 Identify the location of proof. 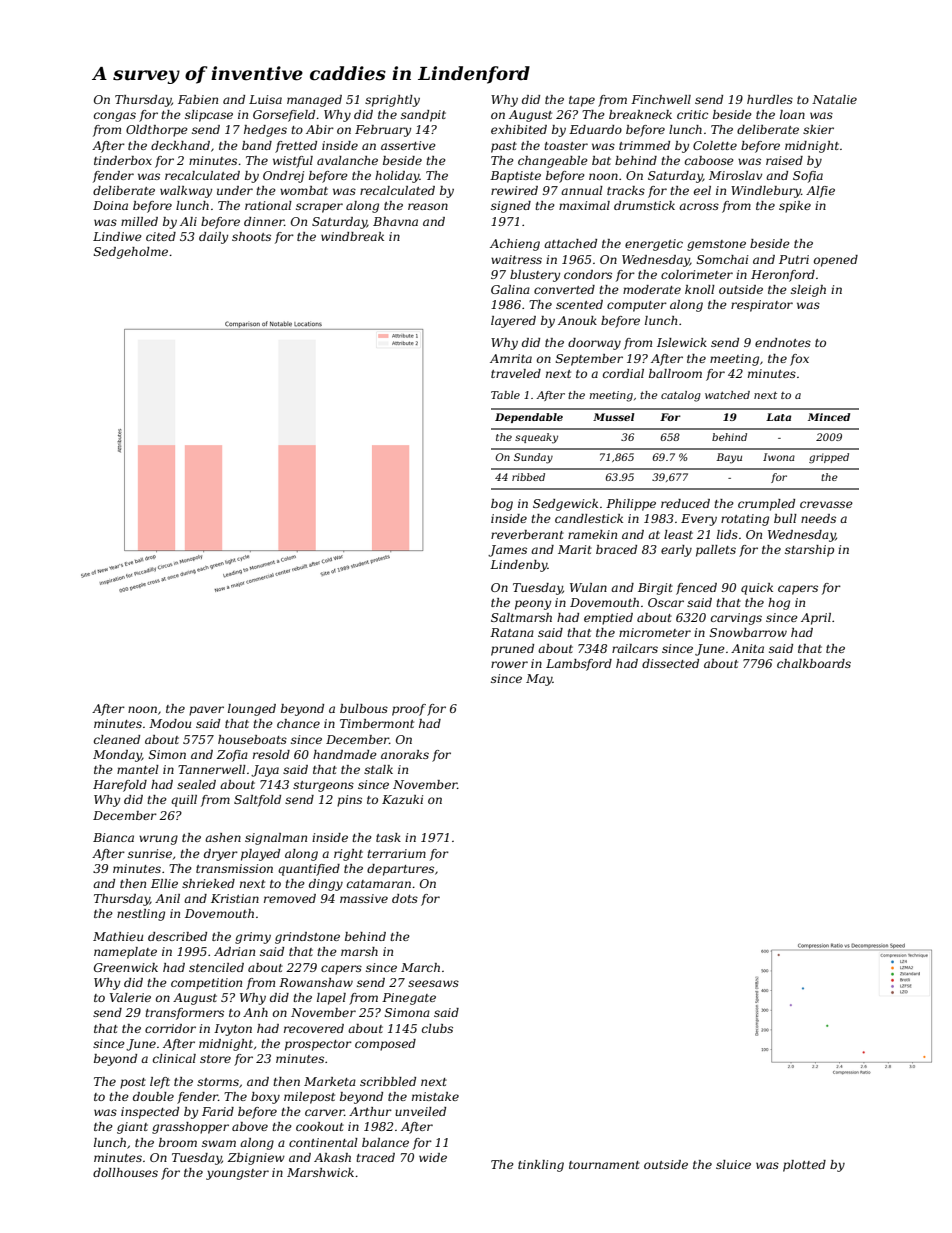
(409, 710).
